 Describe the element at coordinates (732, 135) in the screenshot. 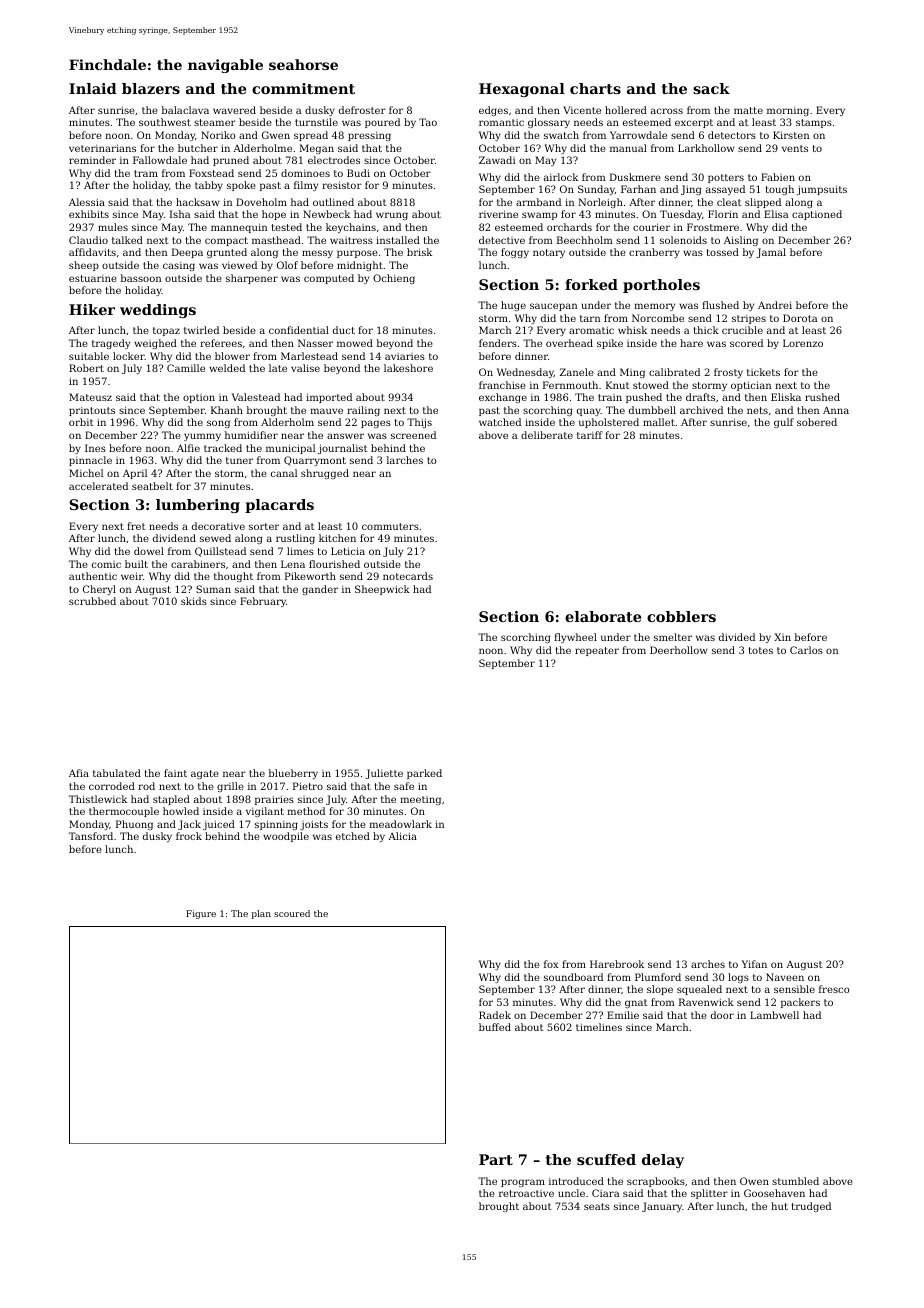

I see `detectors` at that location.
